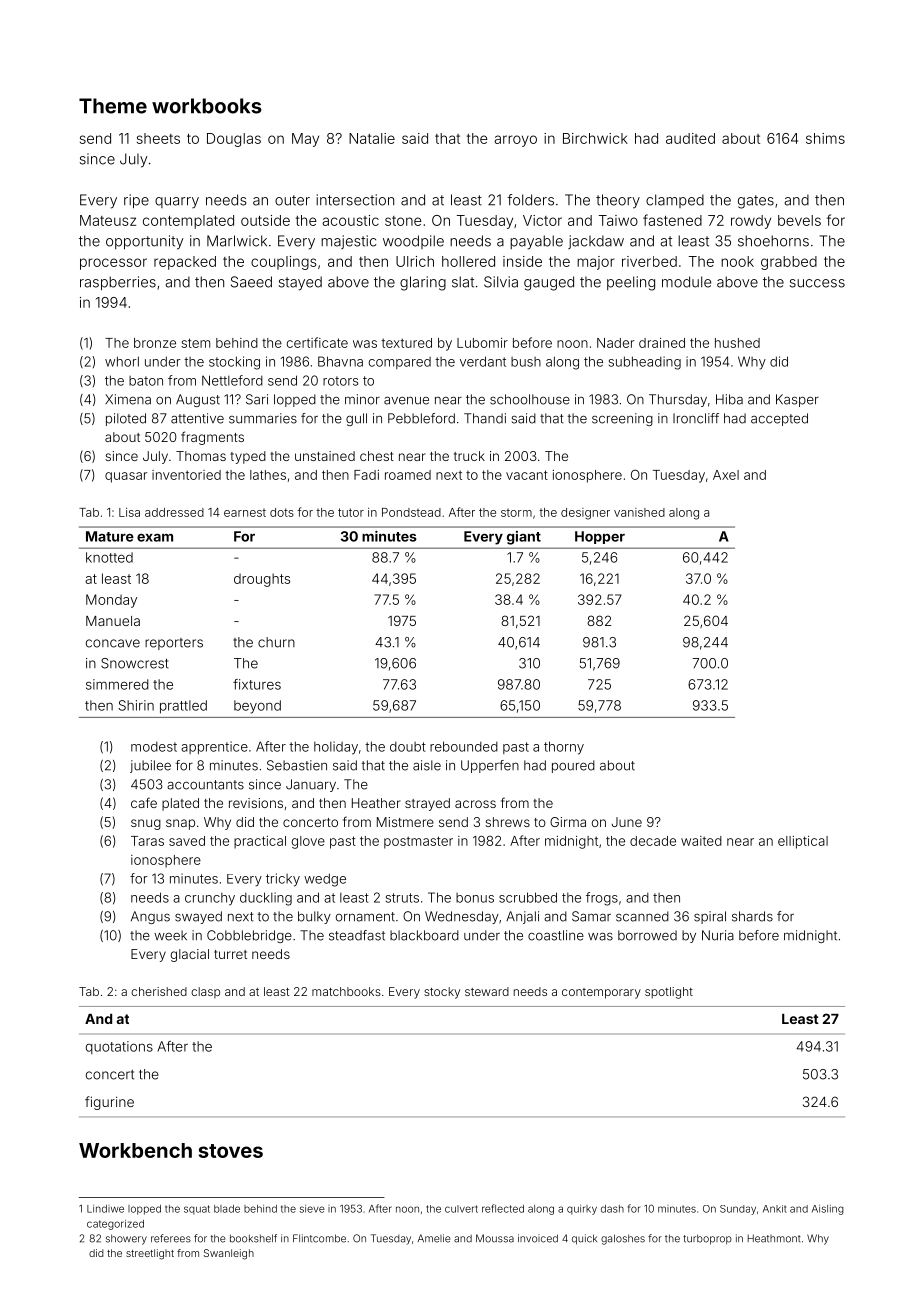 The height and width of the screenshot is (1308, 924). What do you see at coordinates (135, 1150) in the screenshot?
I see `Workbench` at bounding box center [135, 1150].
